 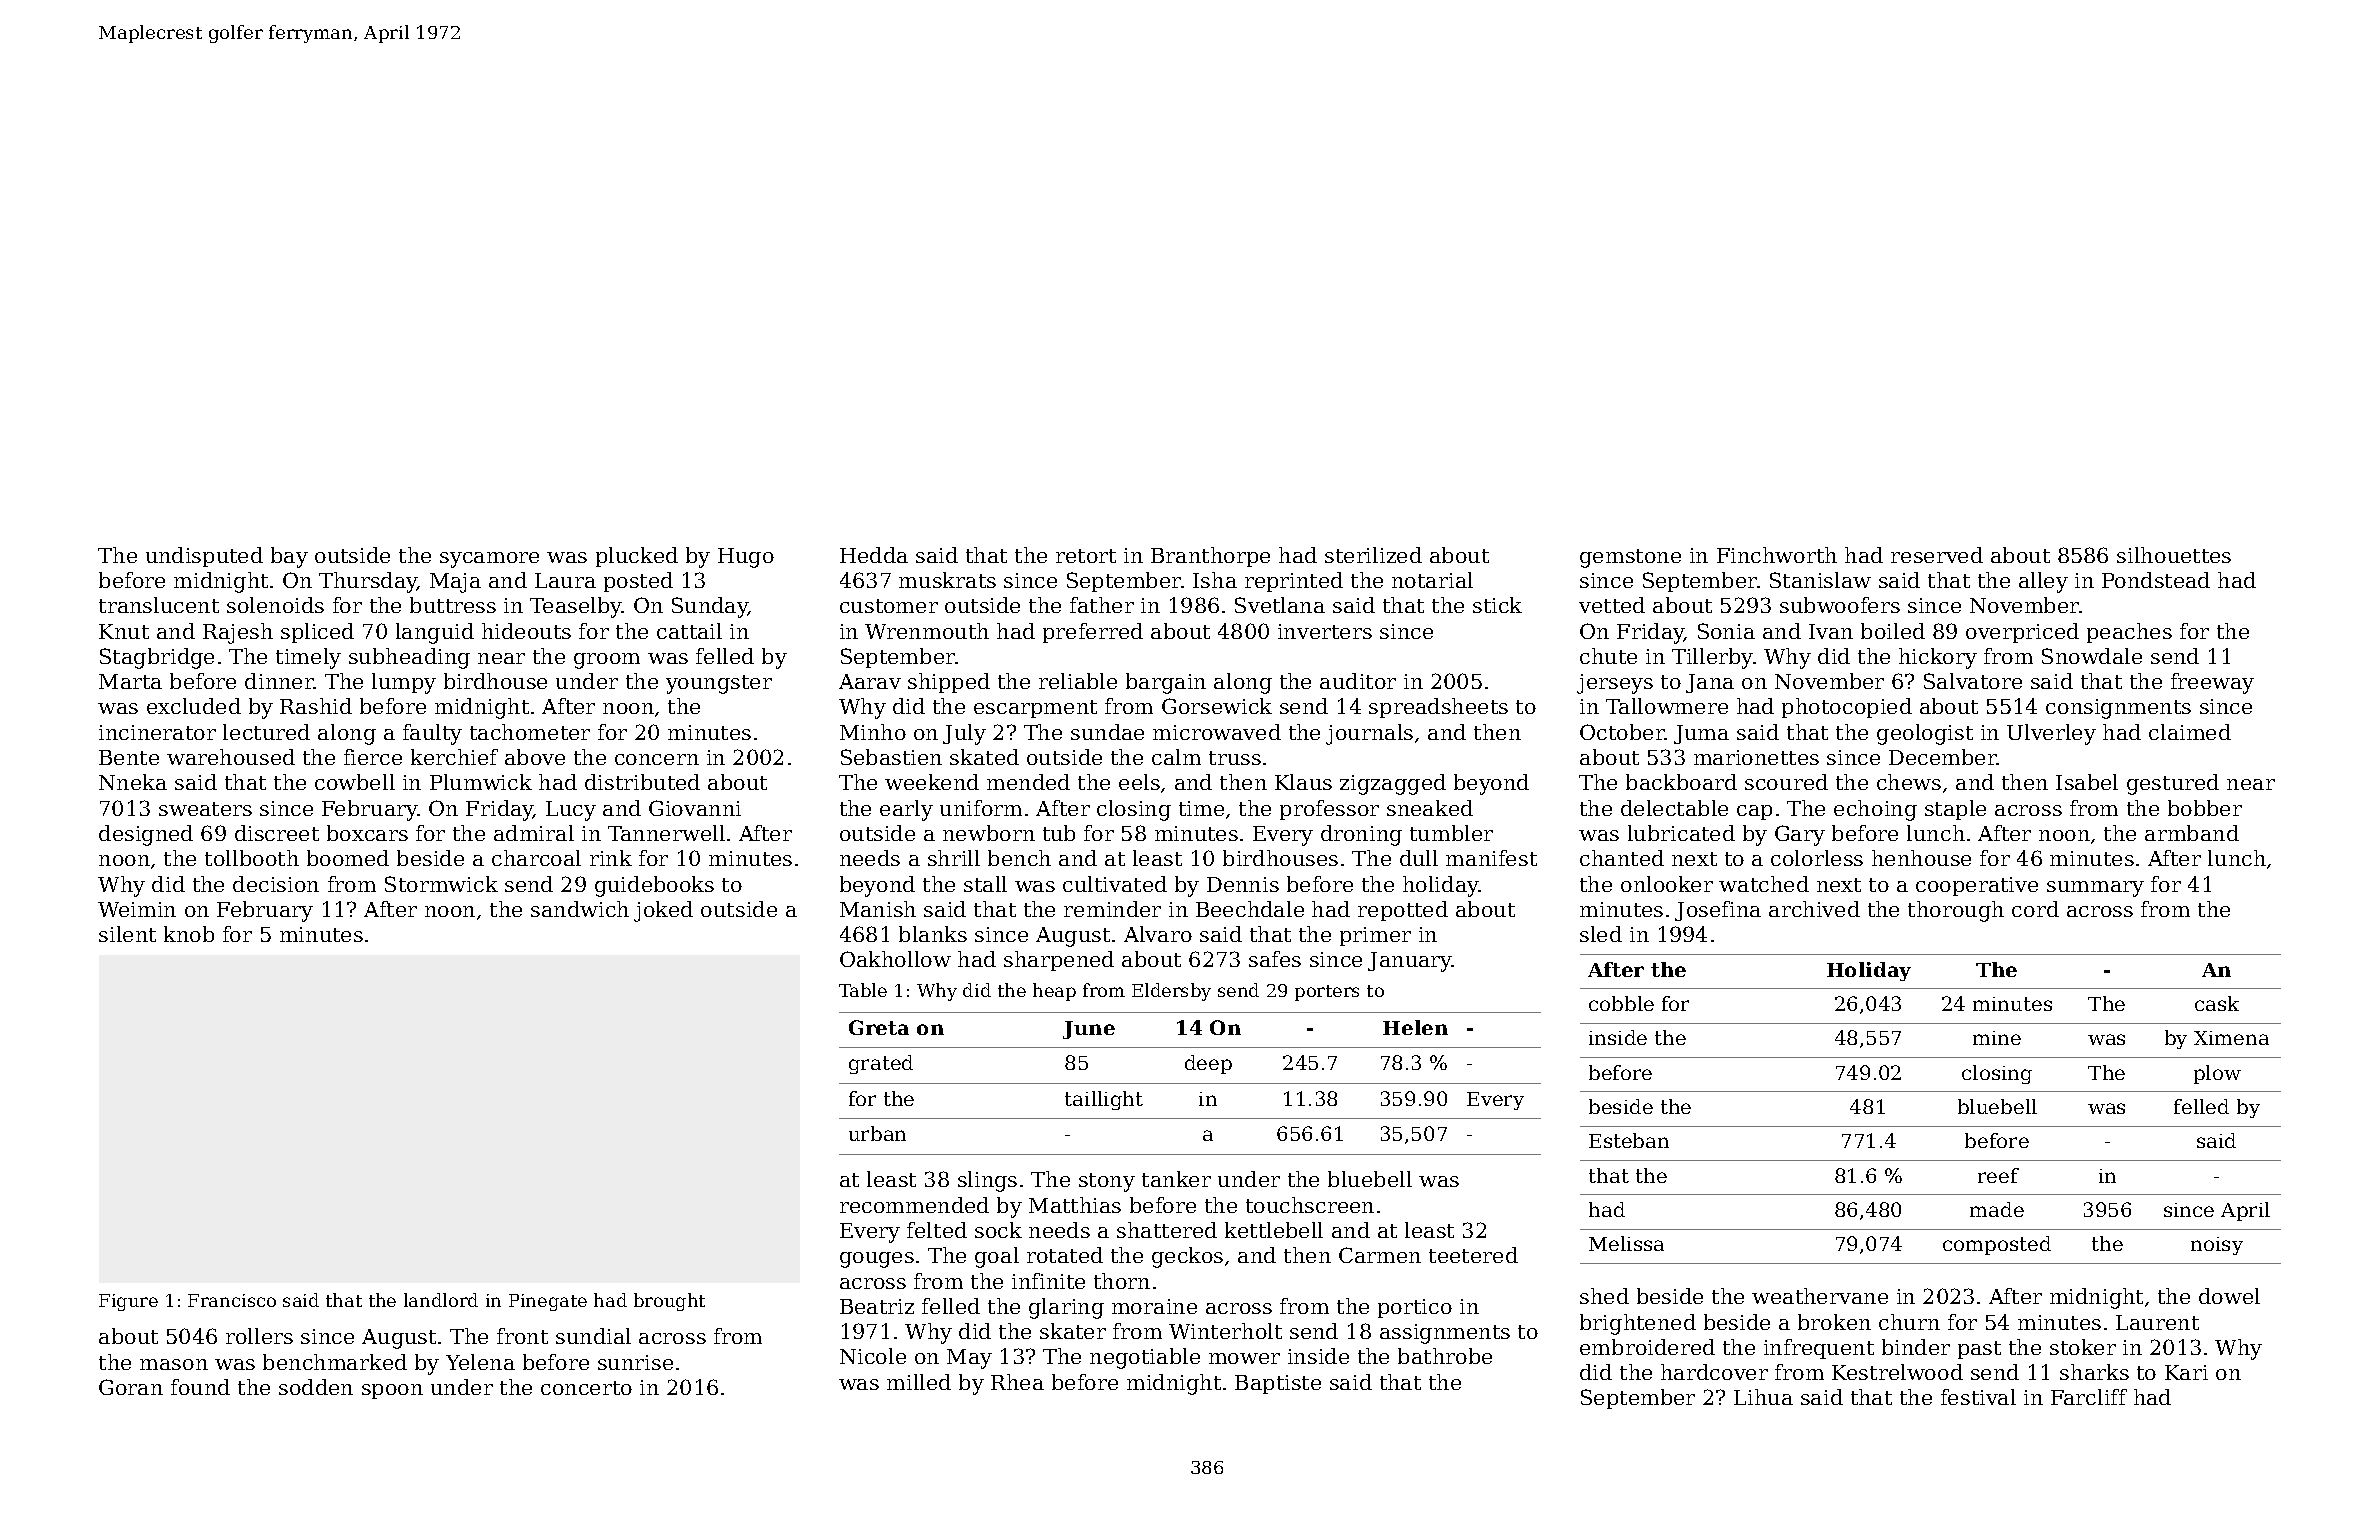 I want to click on urban, so click(x=877, y=1133).
